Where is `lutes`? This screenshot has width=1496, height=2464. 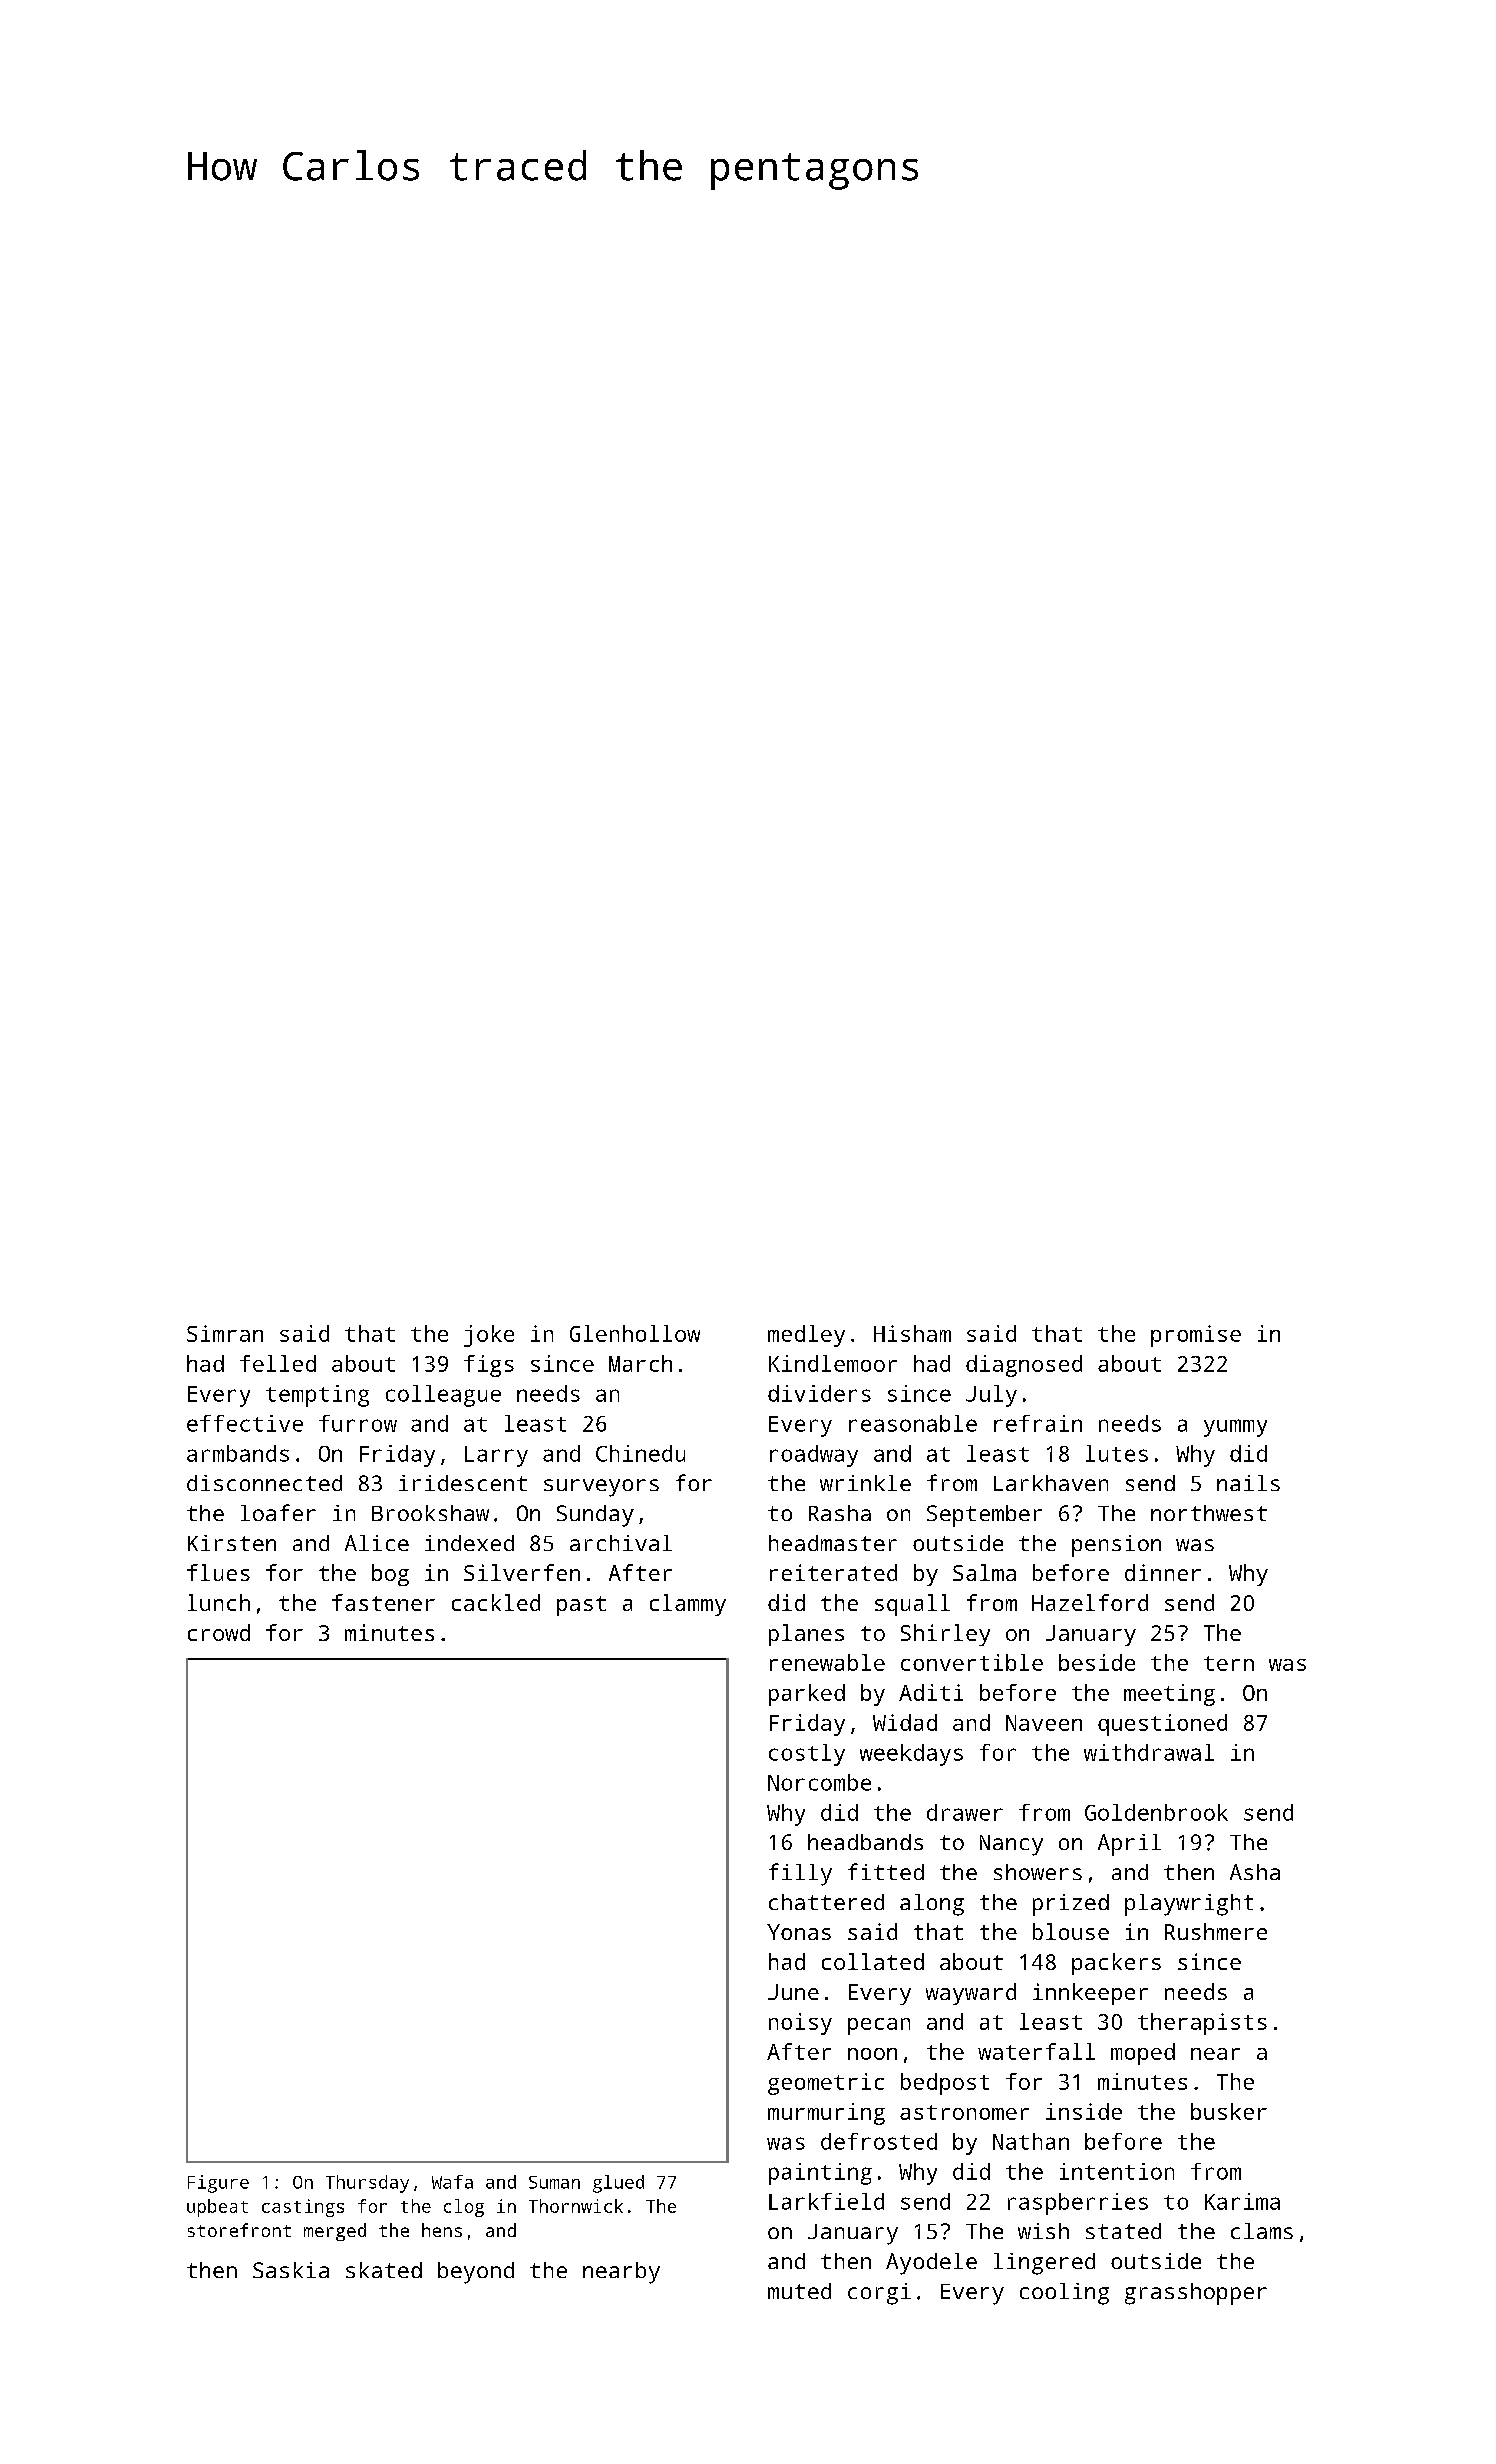 lutes is located at coordinates (1117, 1453).
